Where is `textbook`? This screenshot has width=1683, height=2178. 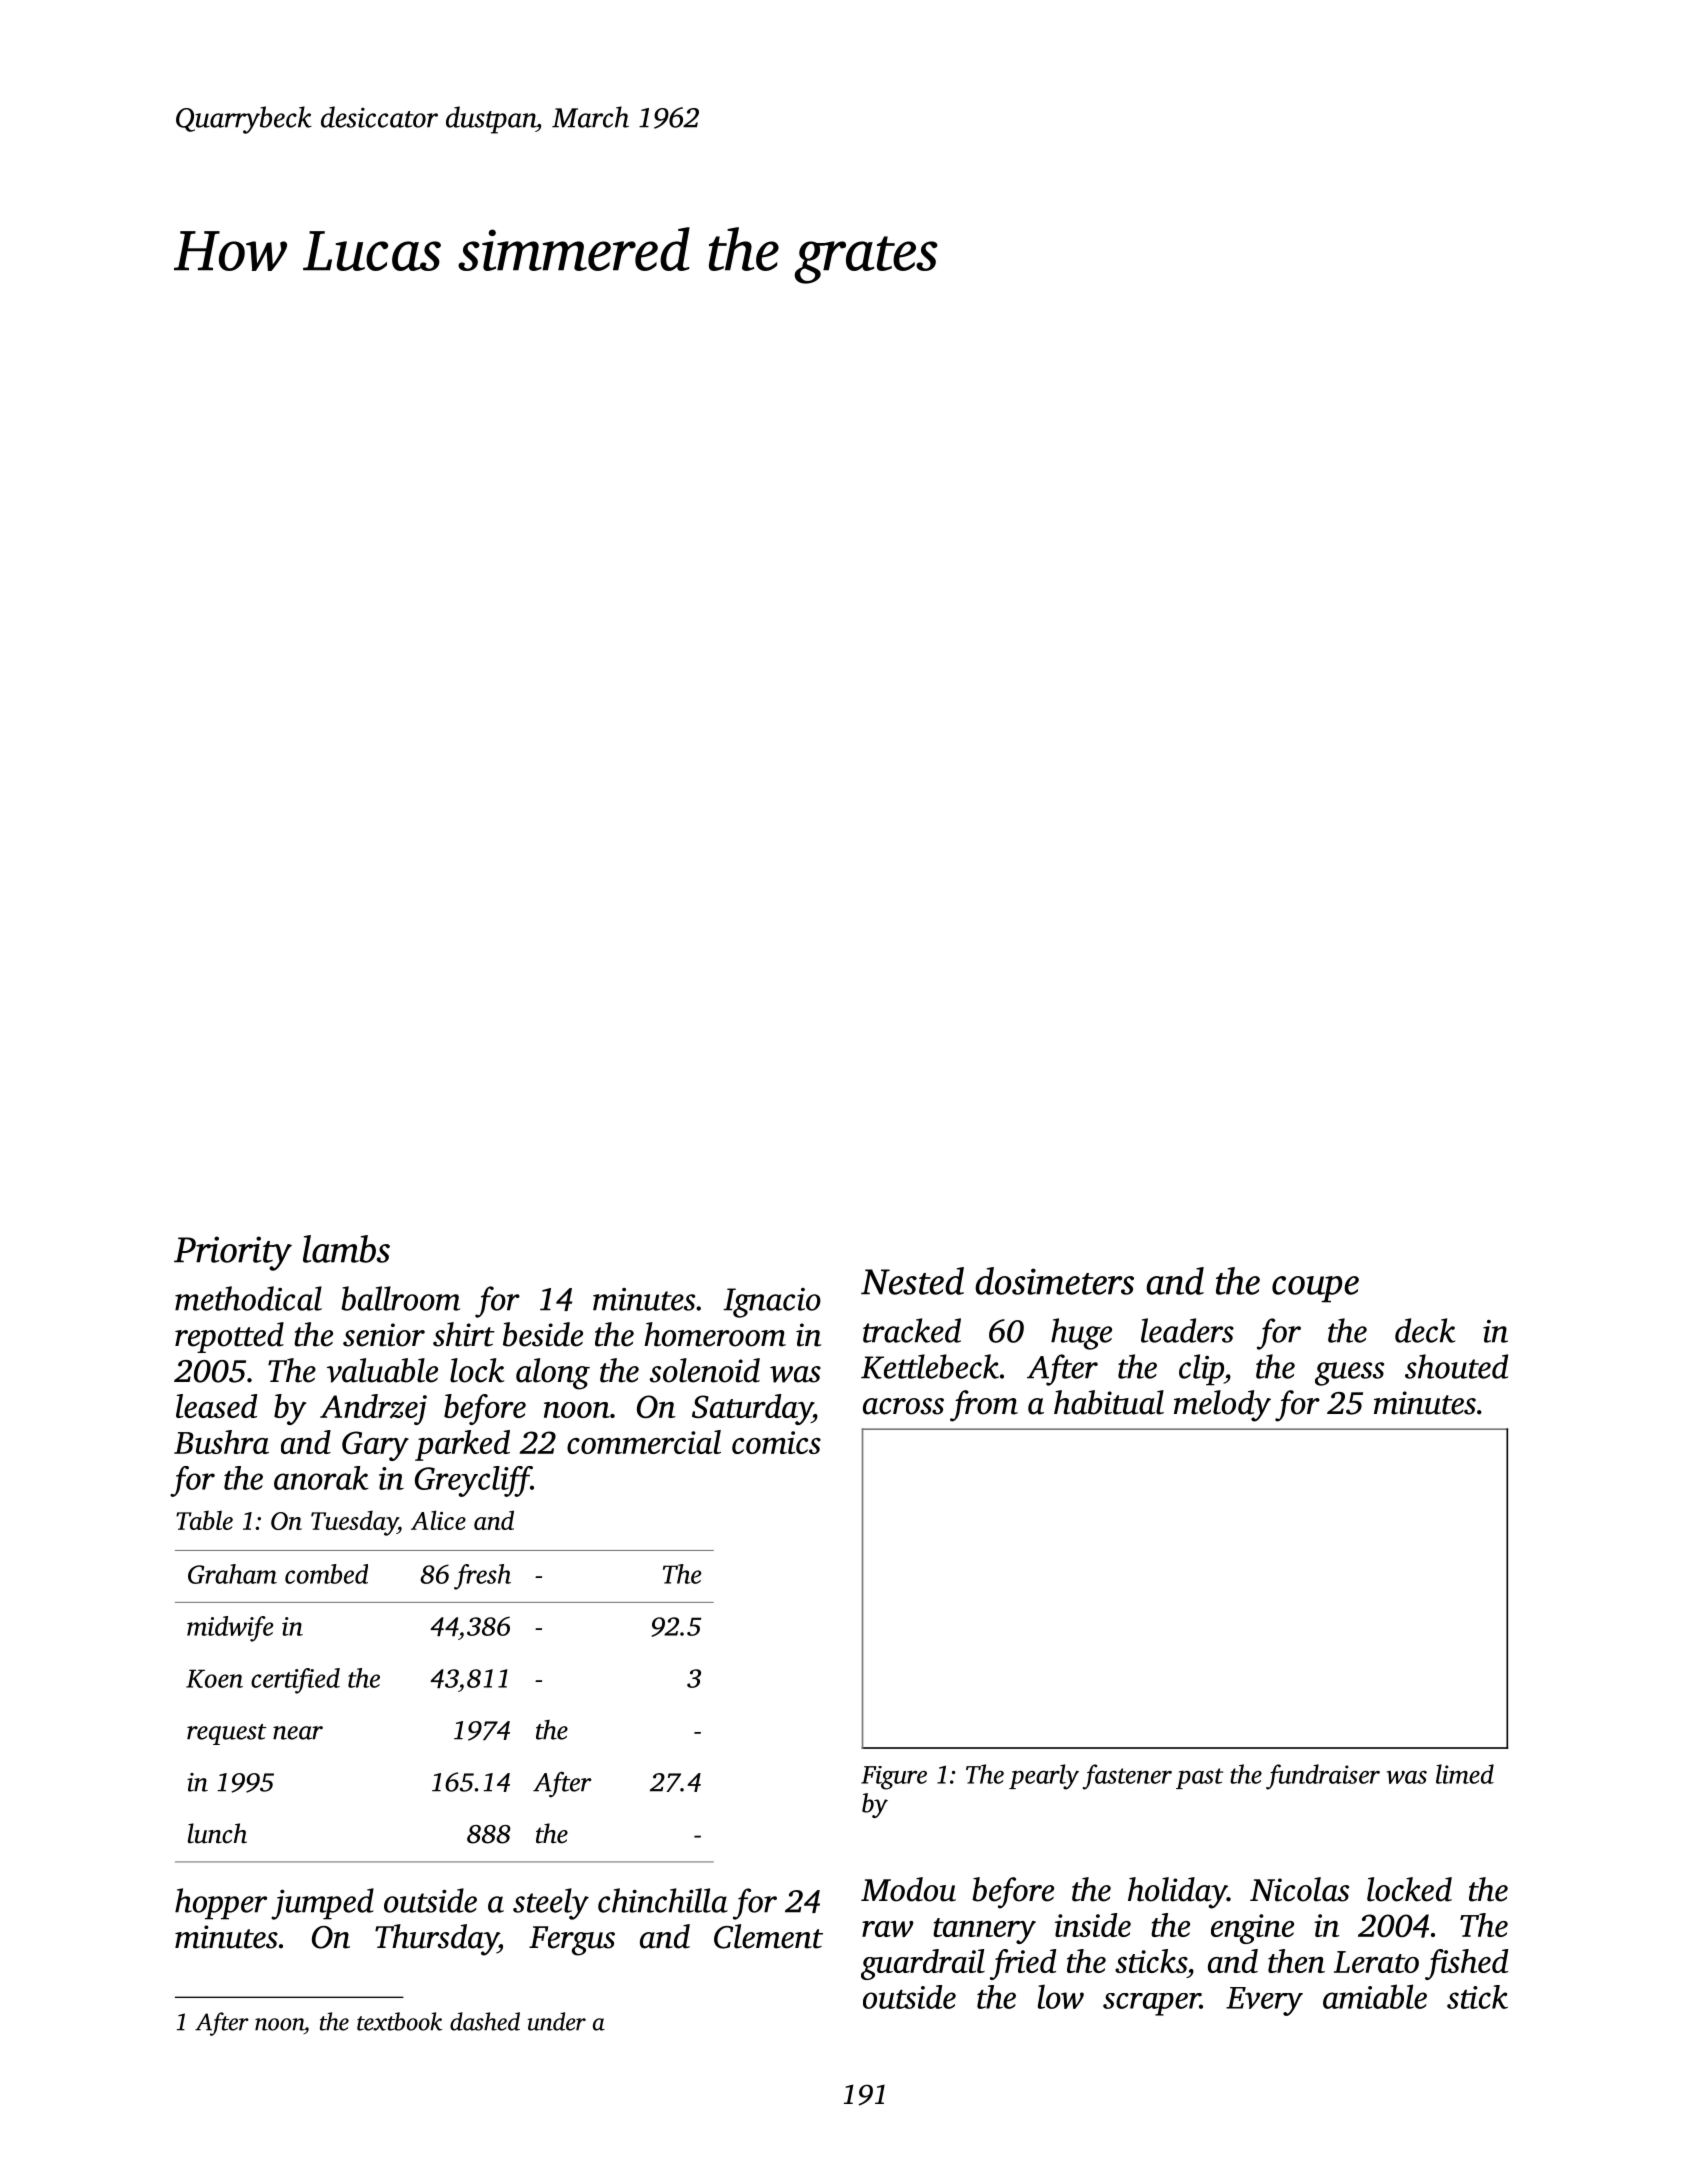
textbook is located at coordinates (399, 2021).
